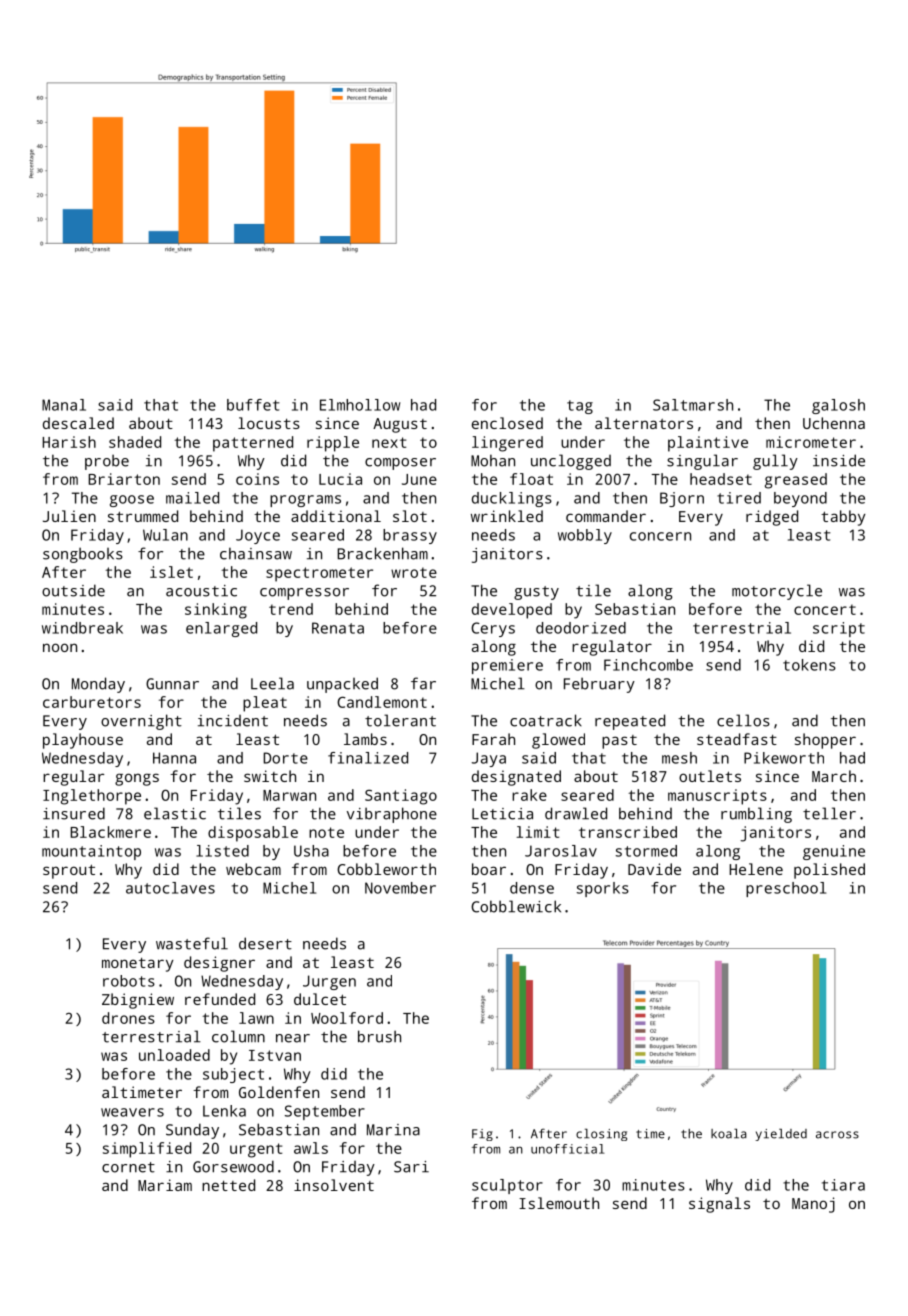  What do you see at coordinates (743, 720) in the image?
I see `cellos` at bounding box center [743, 720].
